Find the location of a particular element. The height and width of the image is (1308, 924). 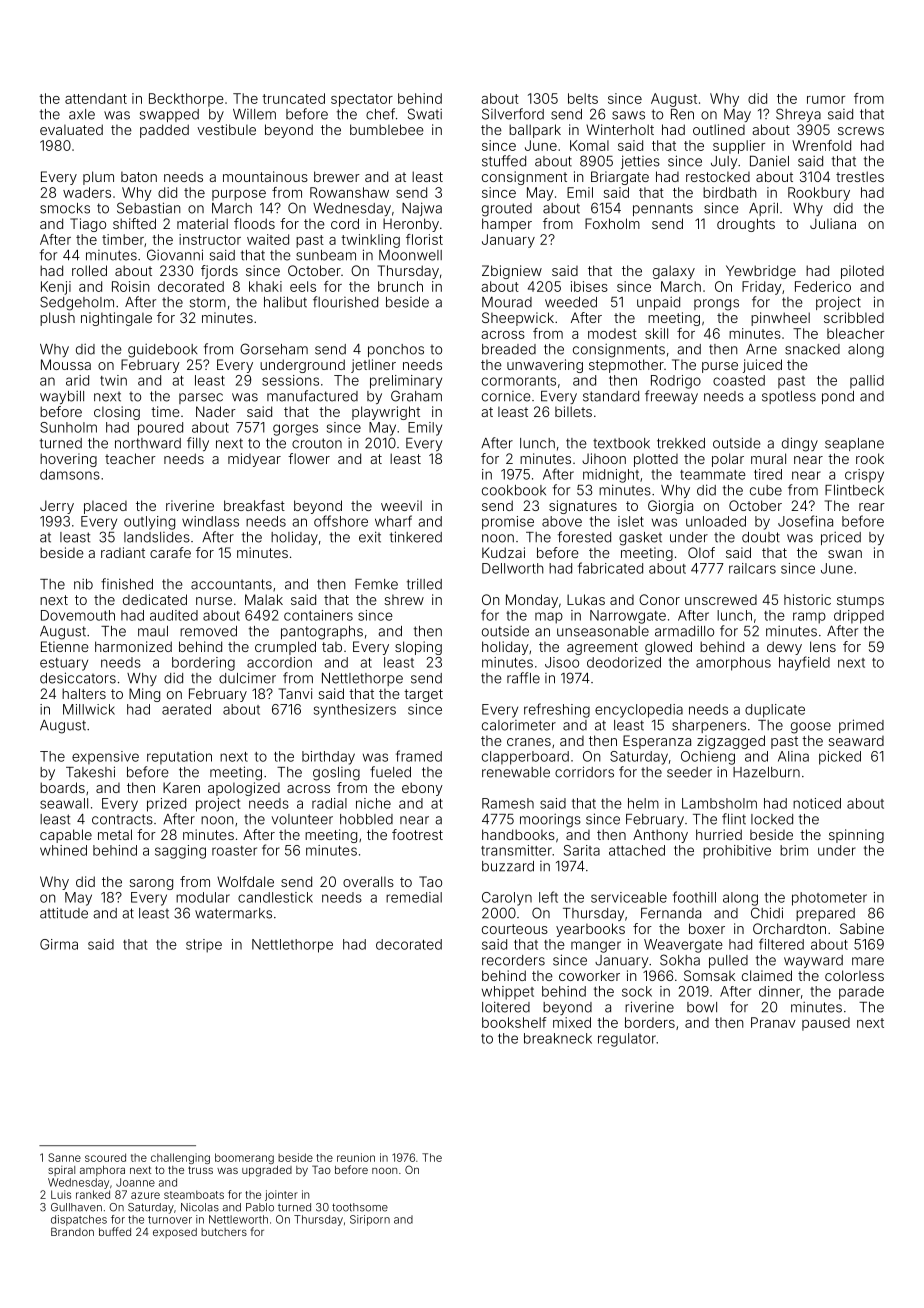

filtered is located at coordinates (781, 944).
